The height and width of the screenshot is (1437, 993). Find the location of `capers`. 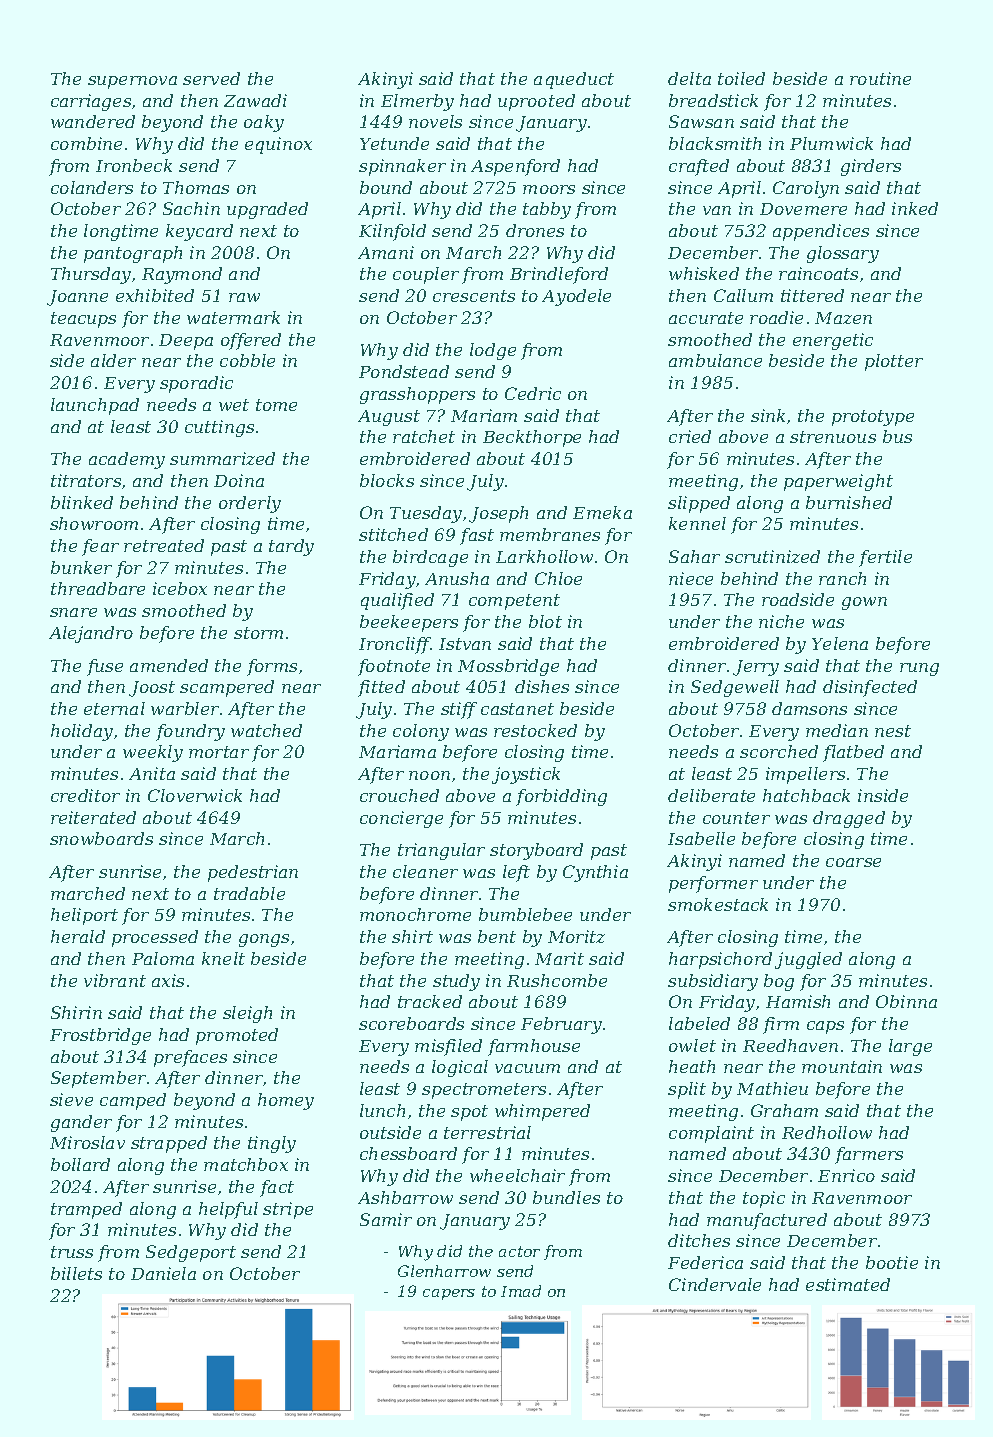

capers is located at coordinates (449, 1294).
